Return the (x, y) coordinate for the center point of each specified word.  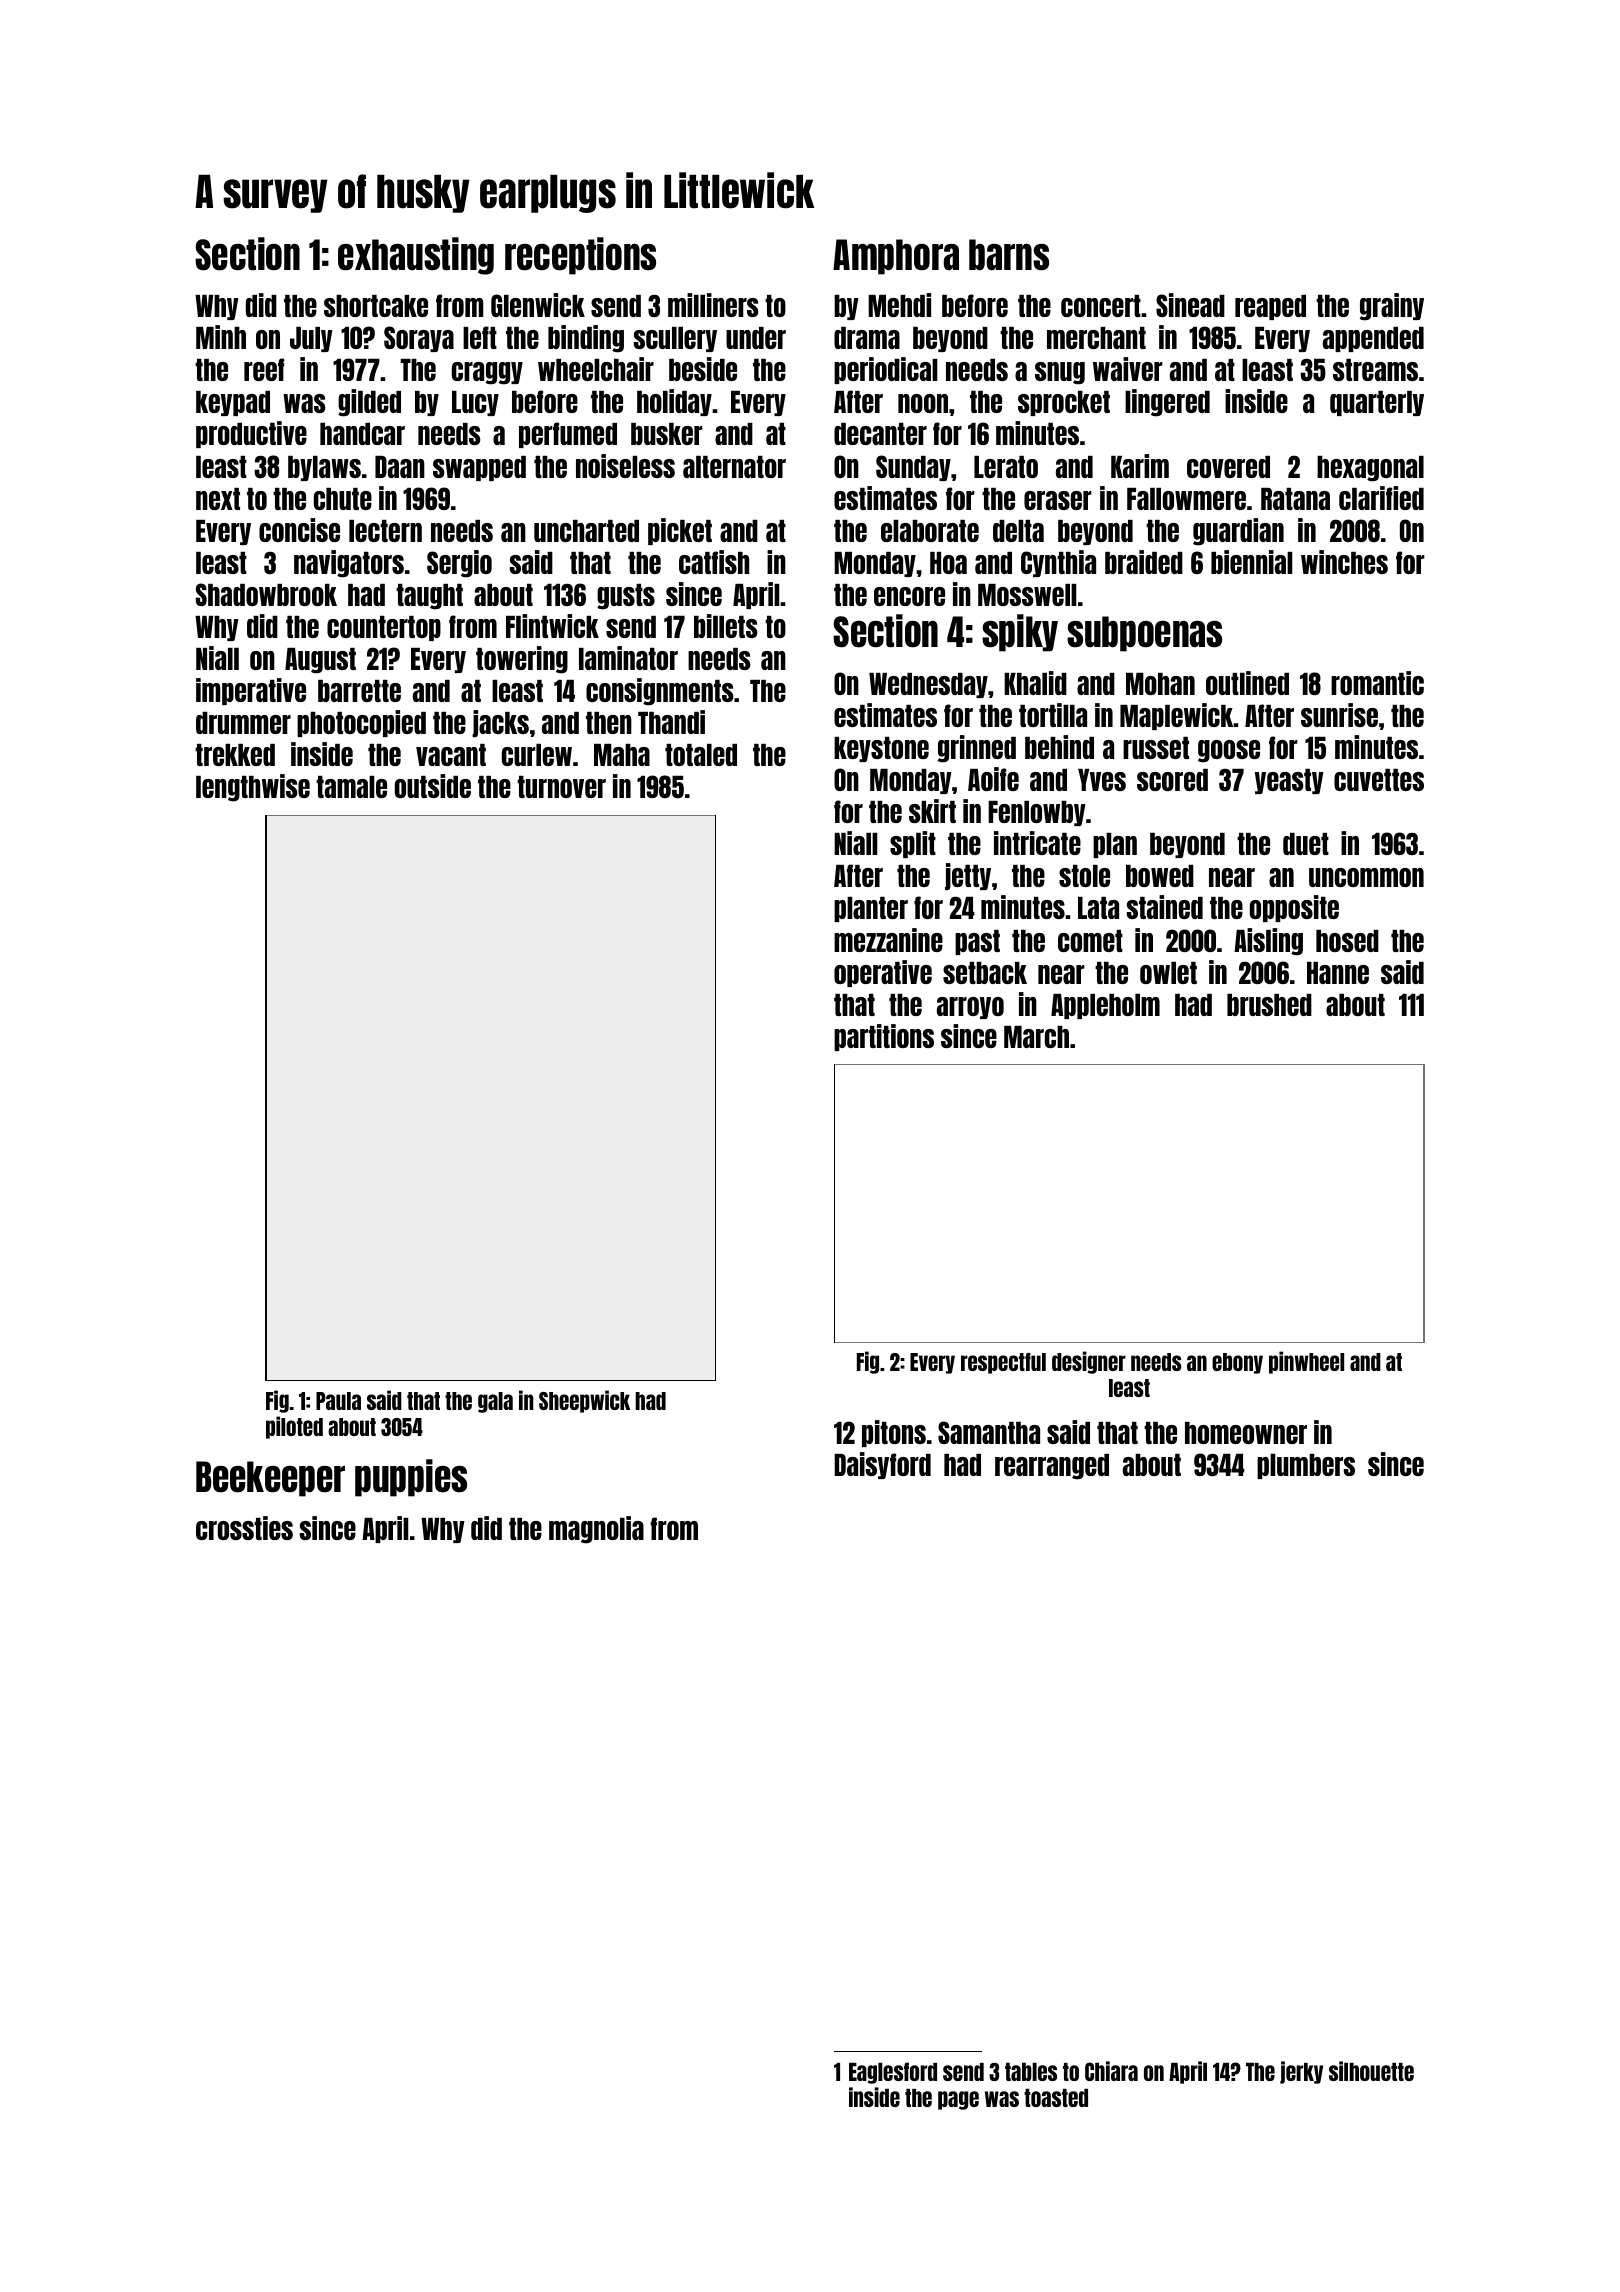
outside (433, 786)
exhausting (416, 256)
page (958, 2100)
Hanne (1338, 973)
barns (1009, 255)
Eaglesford (893, 2073)
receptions (580, 256)
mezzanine (888, 940)
